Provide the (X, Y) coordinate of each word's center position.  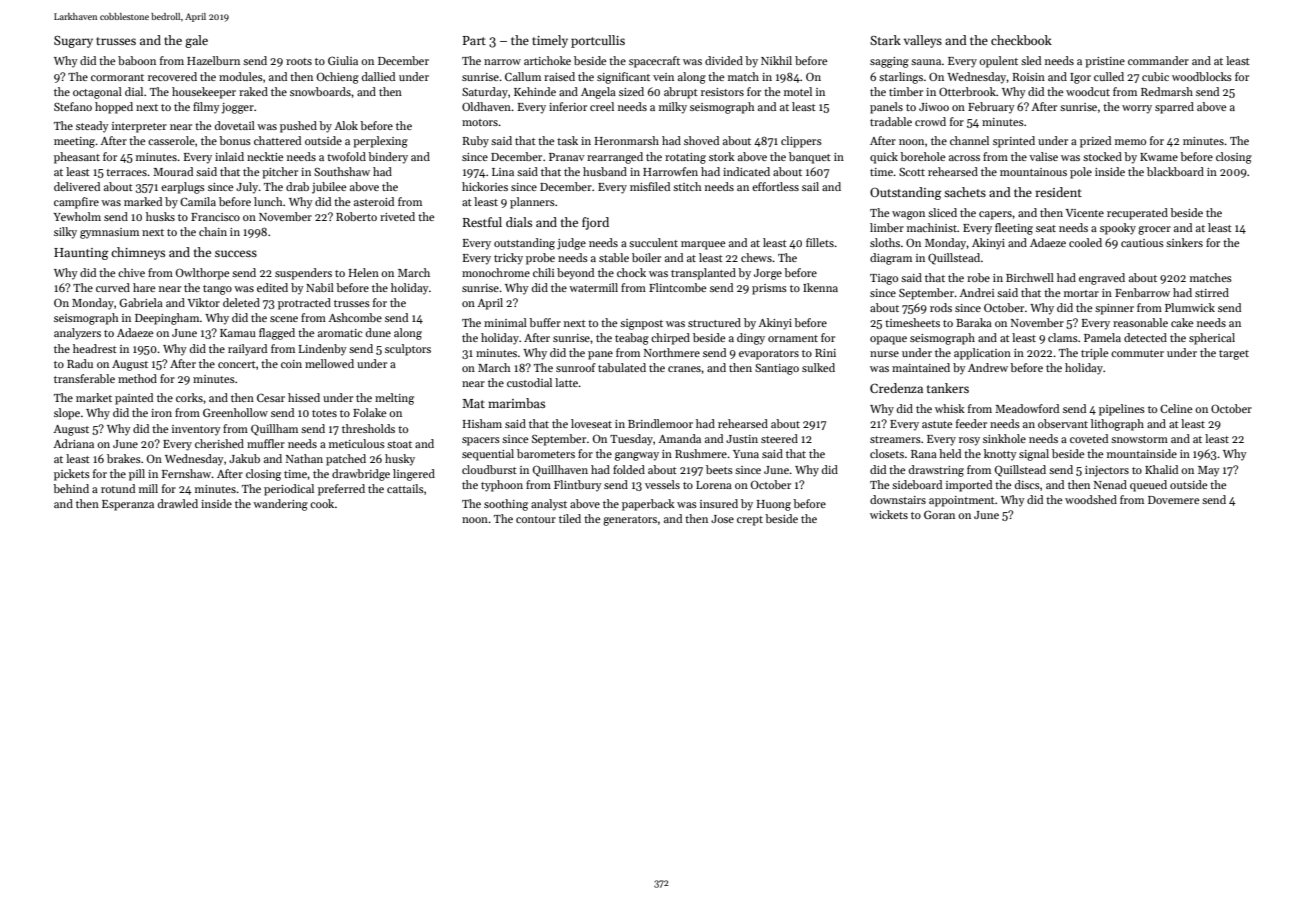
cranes (684, 369)
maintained (921, 367)
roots (299, 61)
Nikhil (776, 60)
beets (719, 469)
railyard (247, 350)
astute (937, 424)
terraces (126, 172)
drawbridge (361, 475)
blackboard (1175, 171)
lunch (268, 201)
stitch (687, 186)
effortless (775, 186)
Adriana (73, 443)
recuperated (1137, 214)
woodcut (1088, 91)
